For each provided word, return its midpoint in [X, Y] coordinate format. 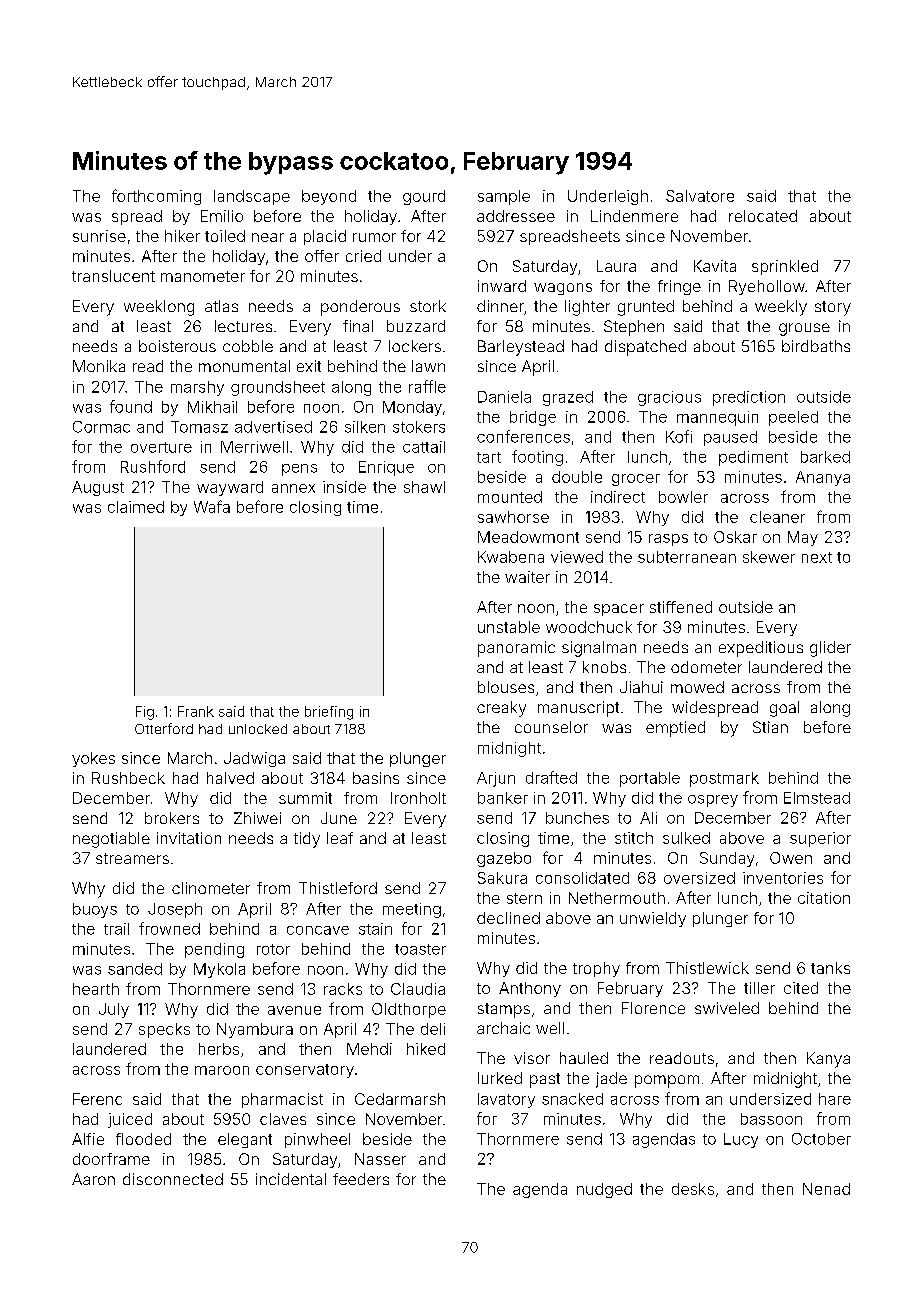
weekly [781, 308]
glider [830, 649]
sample [504, 197]
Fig [145, 713]
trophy [596, 969]
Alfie [88, 1139]
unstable [509, 627]
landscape [252, 197]
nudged [604, 1190]
